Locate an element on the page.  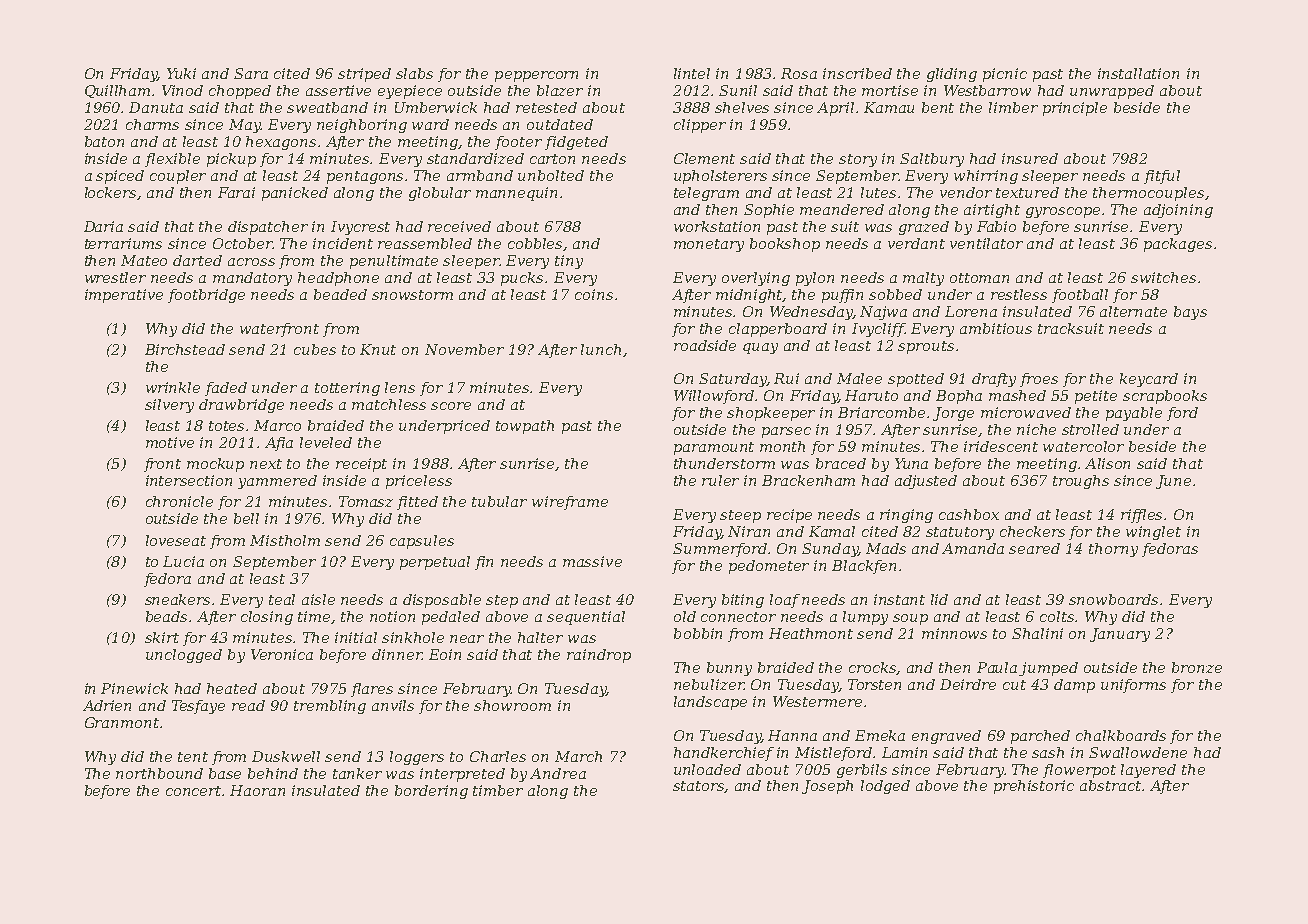
ruler is located at coordinates (720, 480).
